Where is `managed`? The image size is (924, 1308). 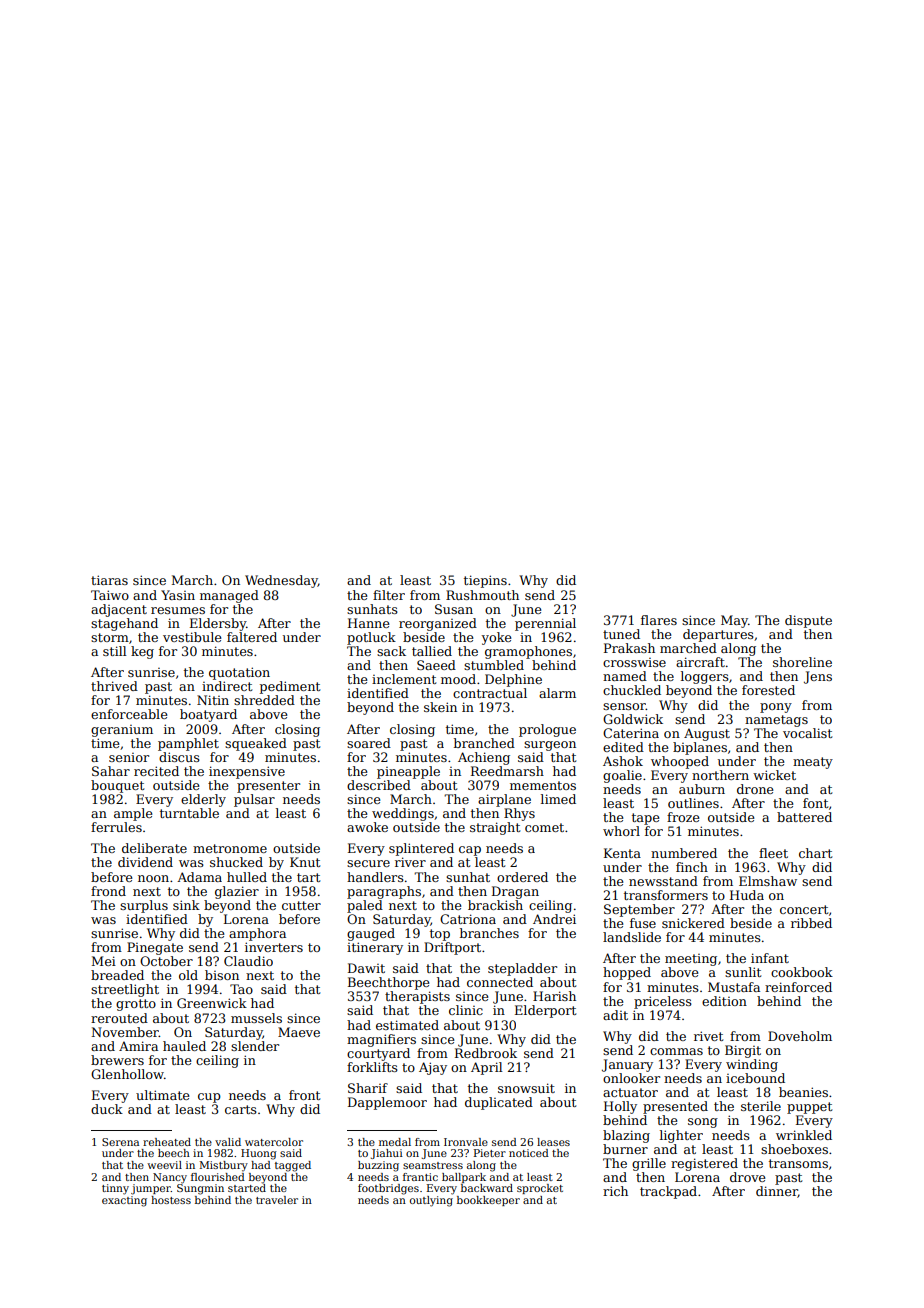
managed is located at coordinates (229, 596).
